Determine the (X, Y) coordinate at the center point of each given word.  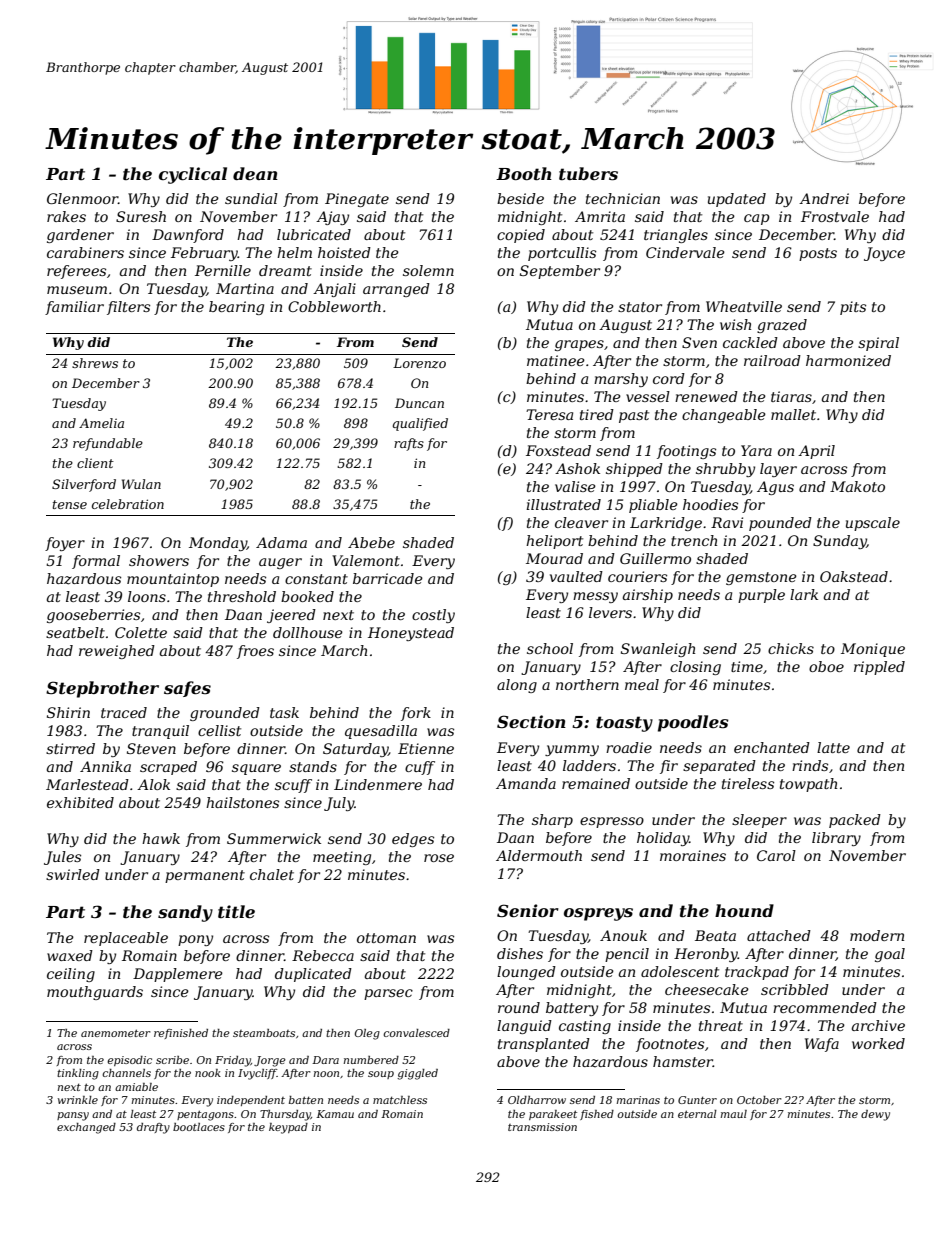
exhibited (80, 802)
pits (853, 308)
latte (833, 747)
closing (695, 668)
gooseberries (93, 616)
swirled (73, 874)
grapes (579, 345)
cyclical (193, 175)
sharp (552, 821)
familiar (74, 308)
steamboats (264, 1033)
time (747, 666)
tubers (588, 174)
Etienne (426, 748)
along (517, 686)
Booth (524, 173)
